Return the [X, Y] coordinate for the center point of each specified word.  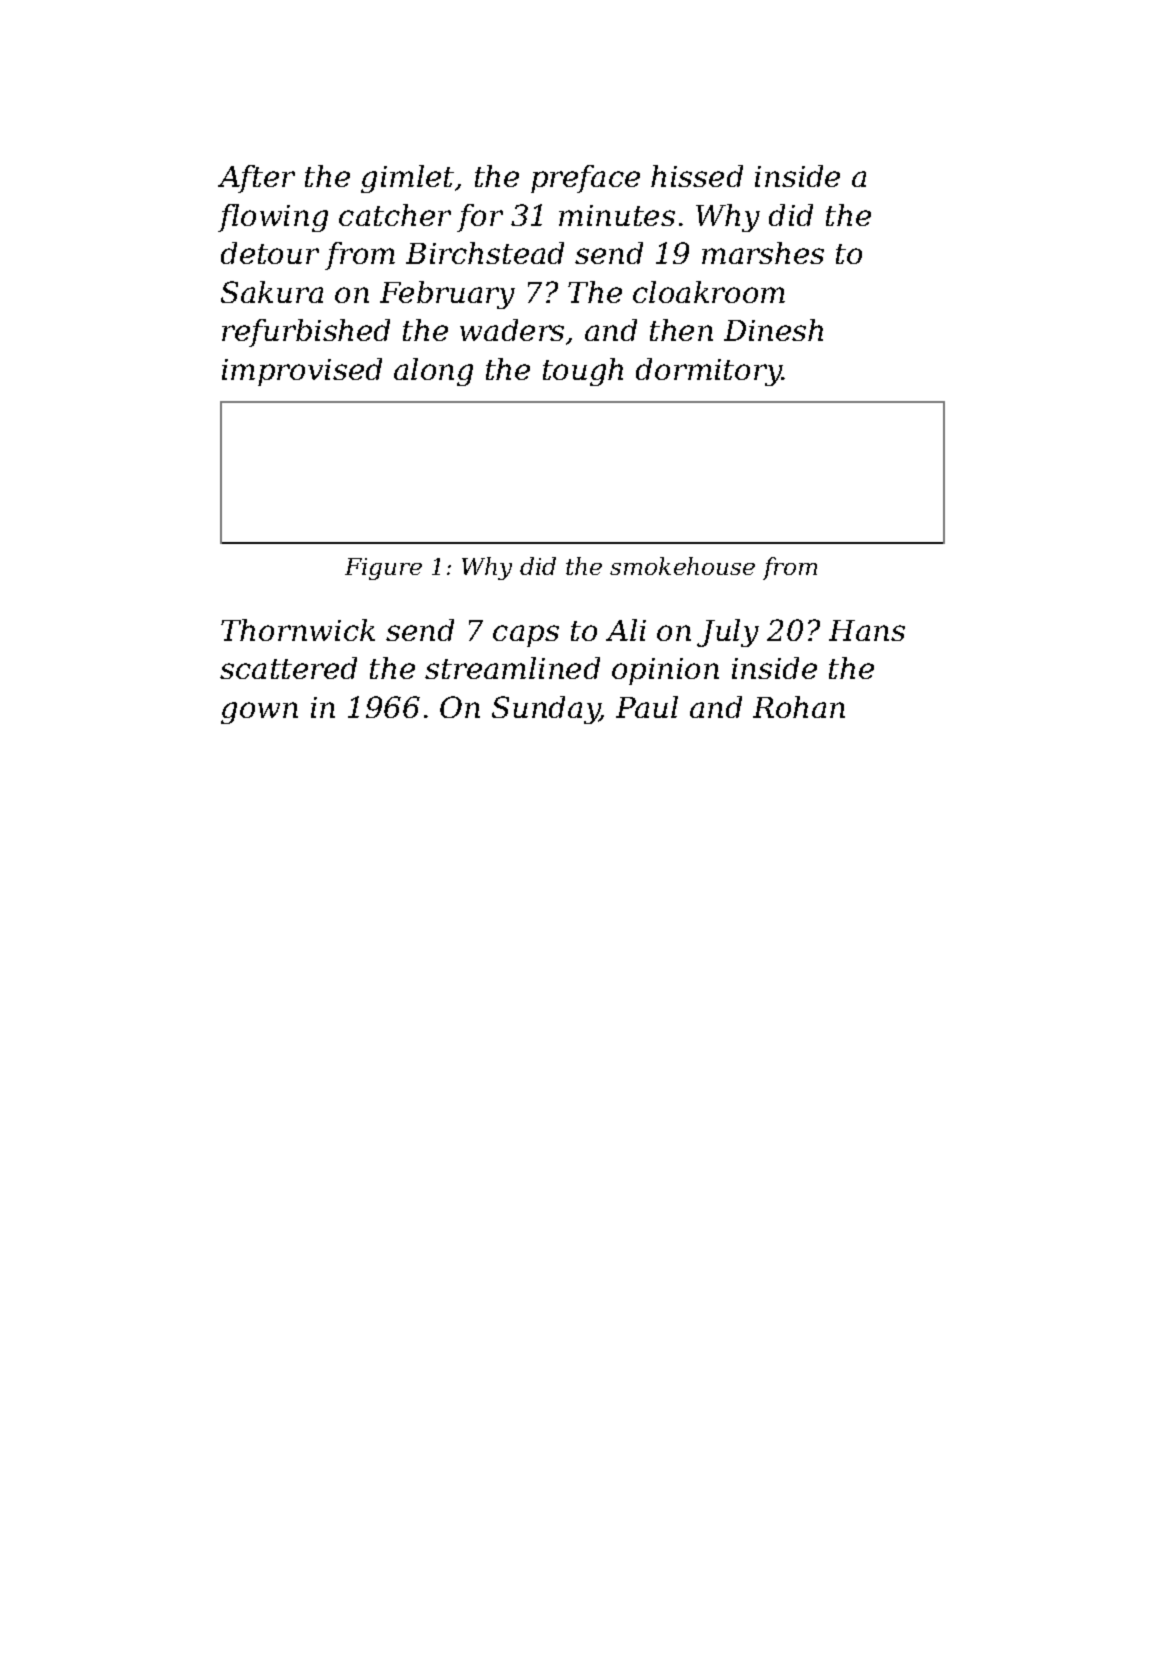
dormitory [709, 372]
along [433, 372]
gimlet [407, 179]
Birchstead [485, 253]
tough [583, 372]
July [728, 633]
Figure [383, 569]
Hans [867, 630]
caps [526, 636]
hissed [697, 176]
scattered [288, 668]
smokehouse [682, 566]
